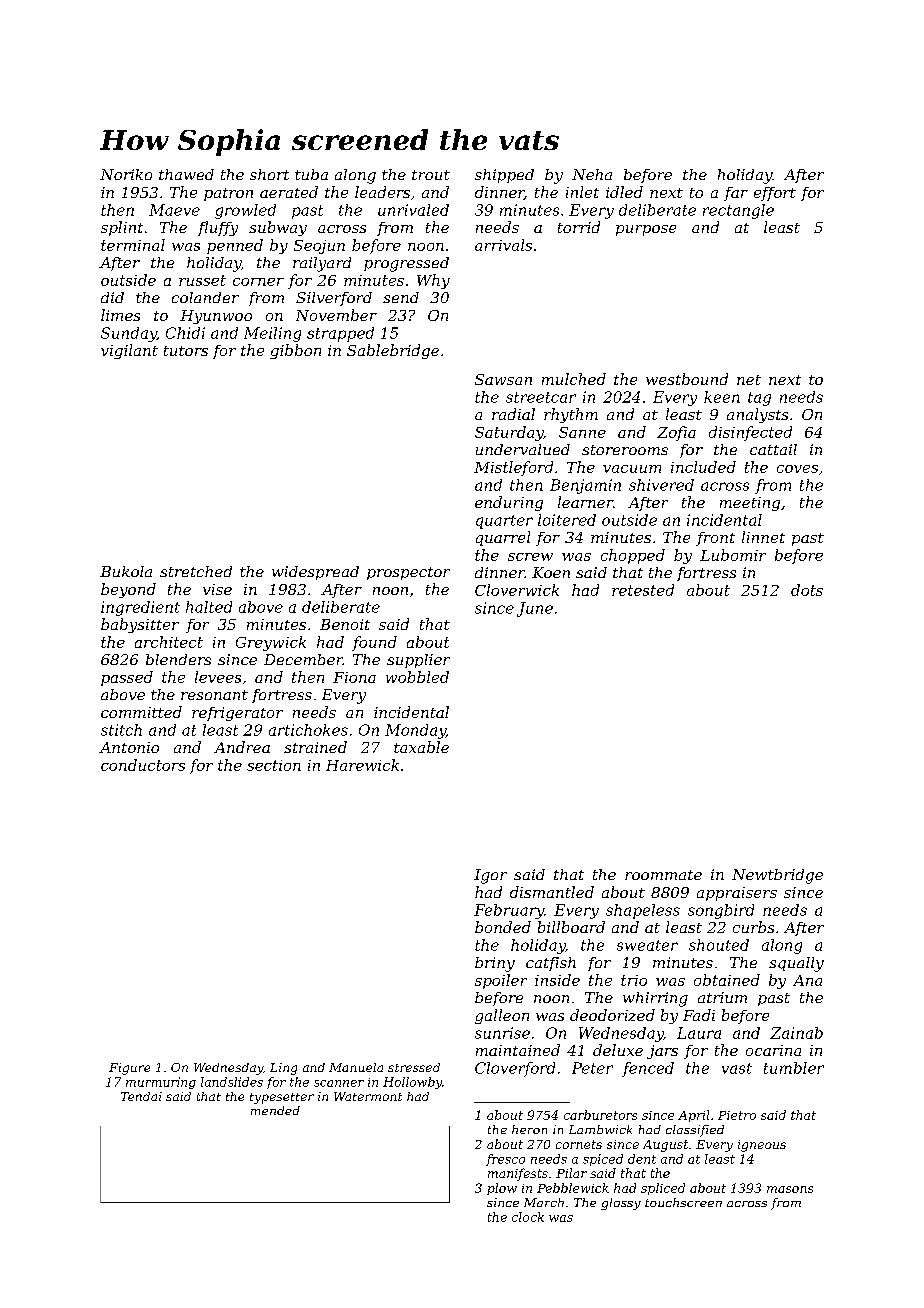  What do you see at coordinates (777, 876) in the screenshot?
I see `Newtbridge` at bounding box center [777, 876].
